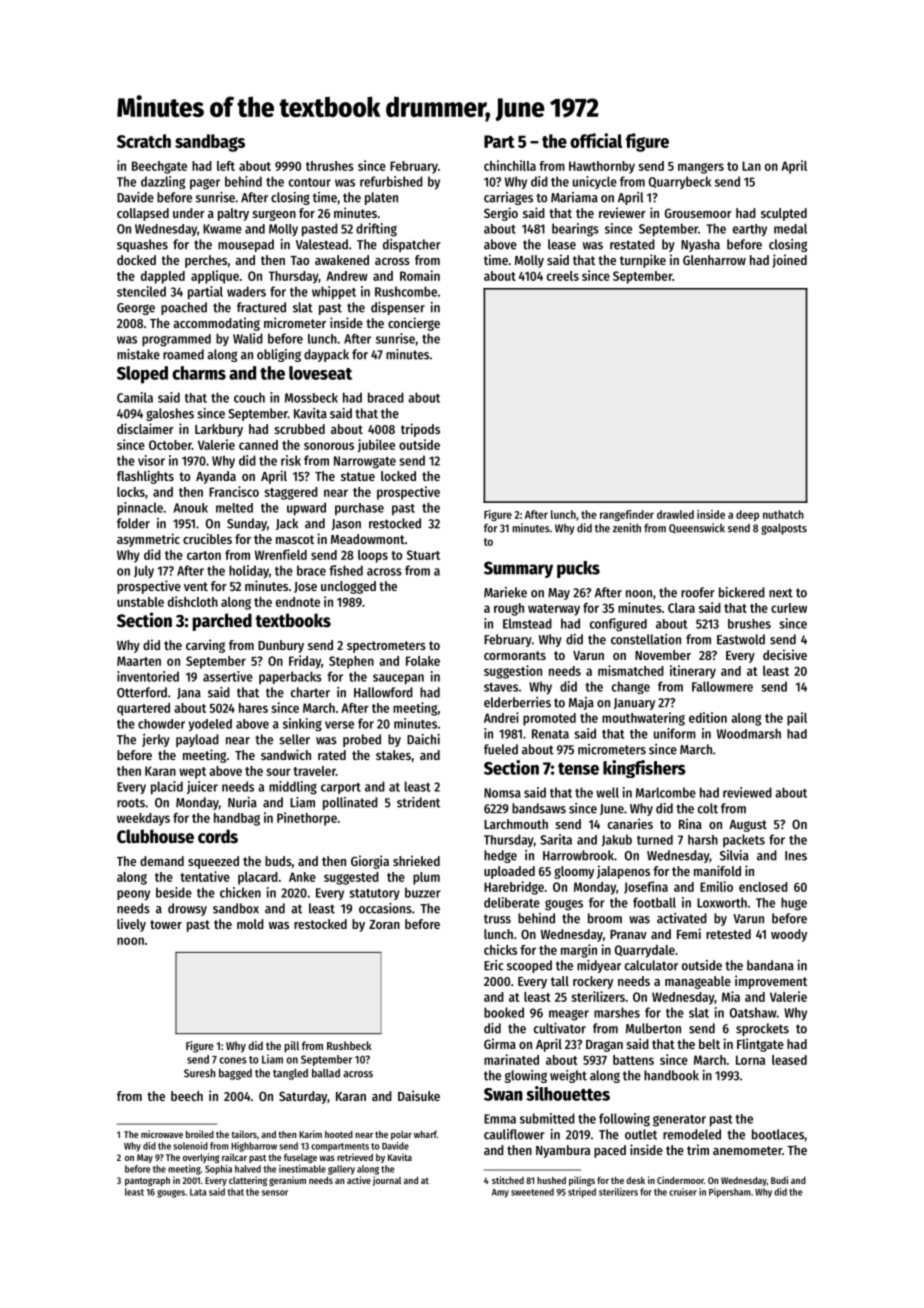  Describe the element at coordinates (714, 260) in the document. I see `Glenharrow` at that location.
